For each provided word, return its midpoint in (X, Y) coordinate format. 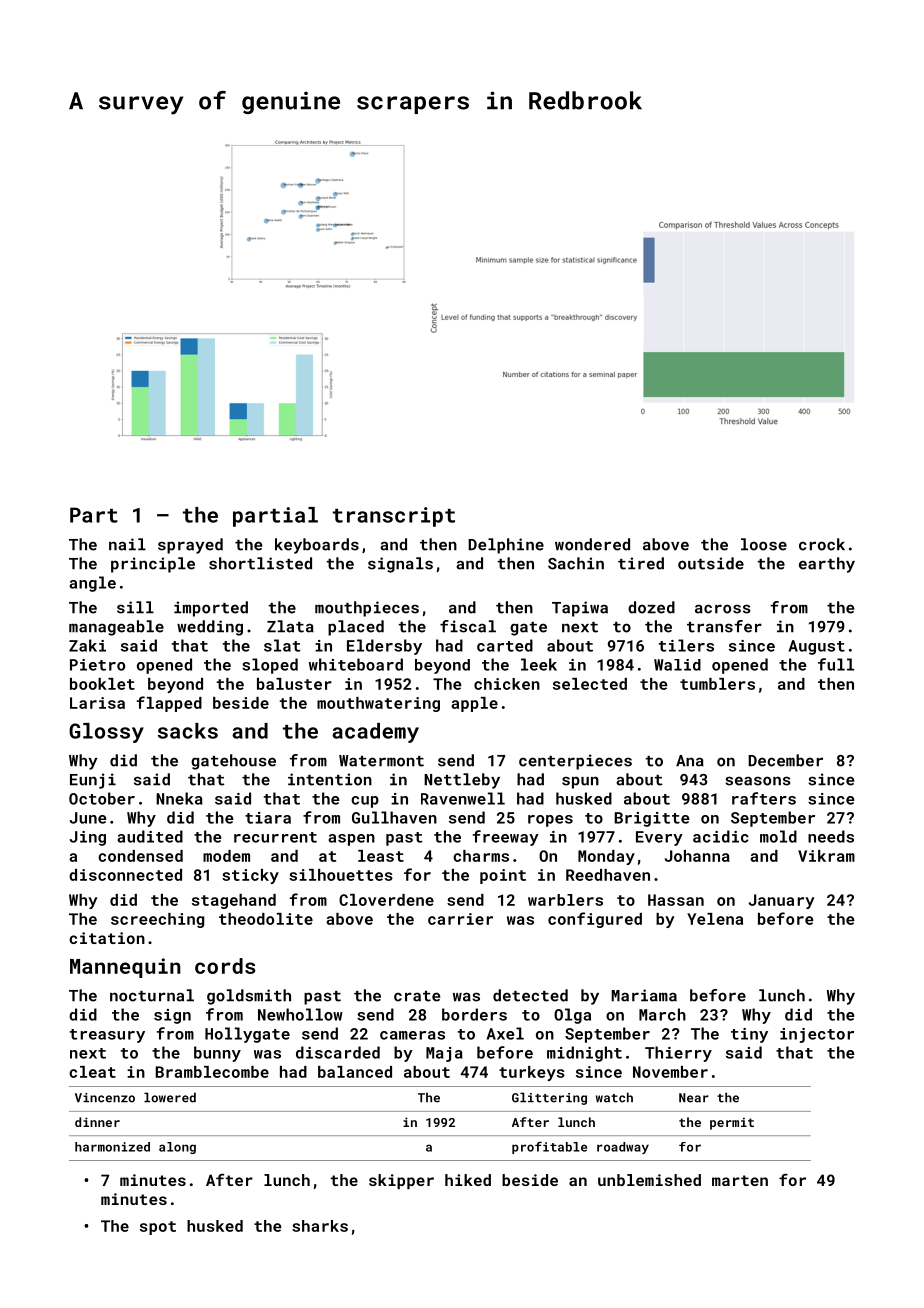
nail (127, 544)
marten (740, 1180)
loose (764, 544)
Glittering (549, 1098)
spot (158, 1228)
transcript (394, 517)
